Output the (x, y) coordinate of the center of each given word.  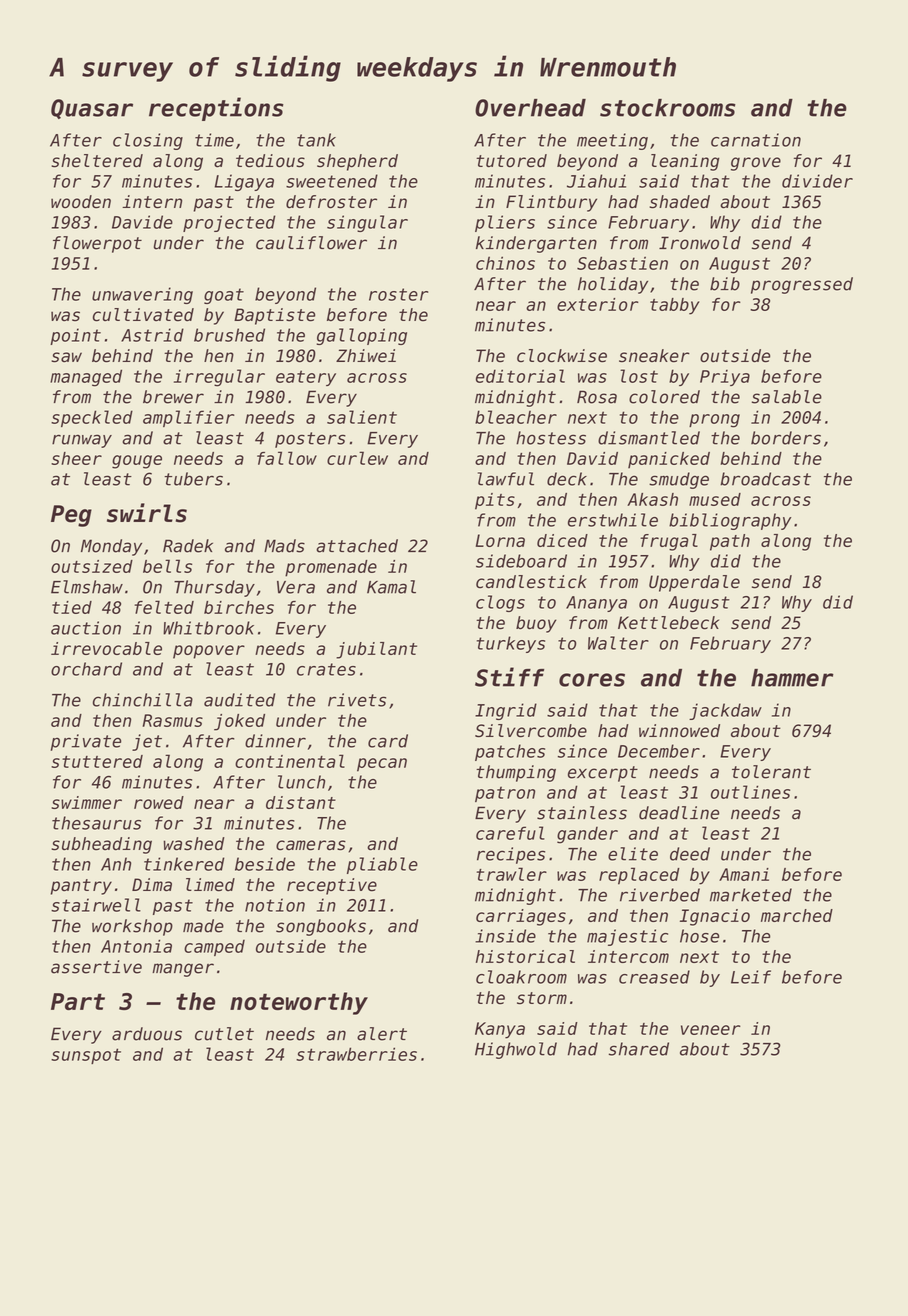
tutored (511, 161)
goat (224, 296)
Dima (152, 885)
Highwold (516, 1050)
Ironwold (700, 243)
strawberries (356, 1054)
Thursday (214, 588)
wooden (81, 202)
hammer (792, 678)
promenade (331, 568)
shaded (679, 202)
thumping (516, 773)
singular (367, 223)
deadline (679, 813)
